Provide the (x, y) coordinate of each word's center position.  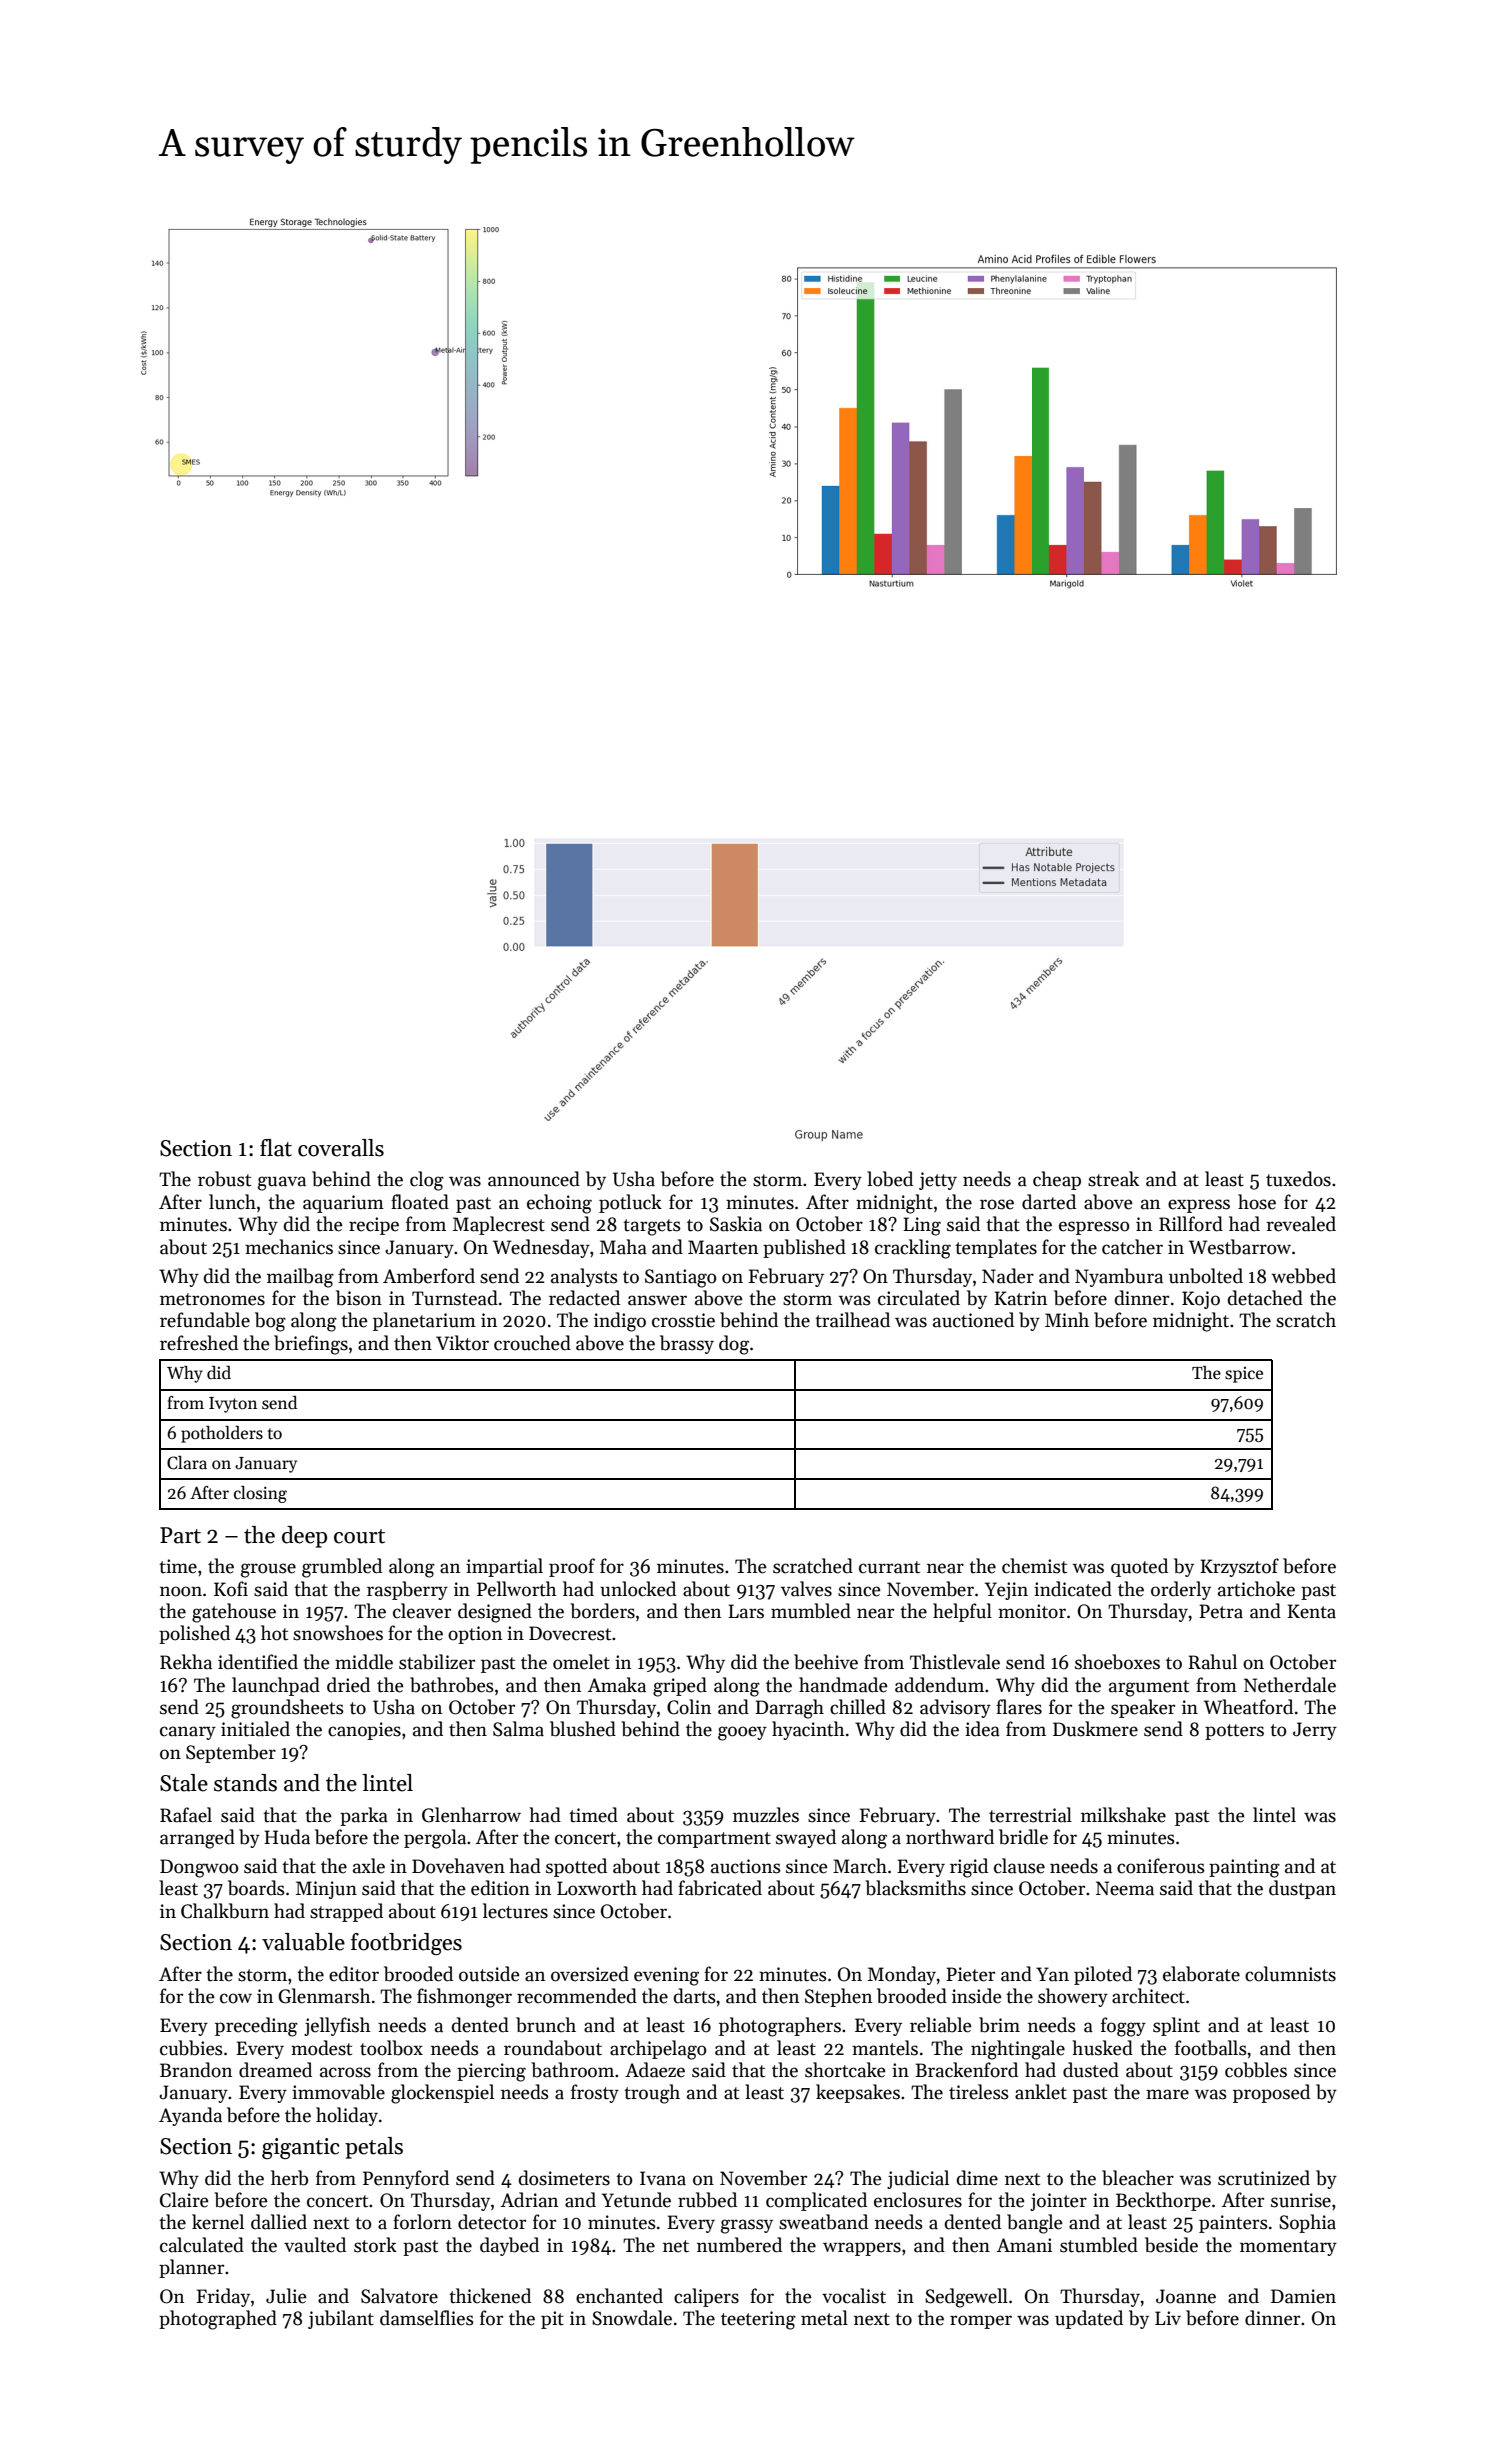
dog (734, 1345)
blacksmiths (915, 1888)
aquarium (343, 1204)
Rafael (186, 1815)
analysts (584, 1277)
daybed (509, 2246)
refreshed (199, 1343)
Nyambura (1119, 1277)
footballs (1211, 2048)
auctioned (973, 1320)
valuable (303, 1942)
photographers (780, 2027)
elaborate (1201, 1974)
